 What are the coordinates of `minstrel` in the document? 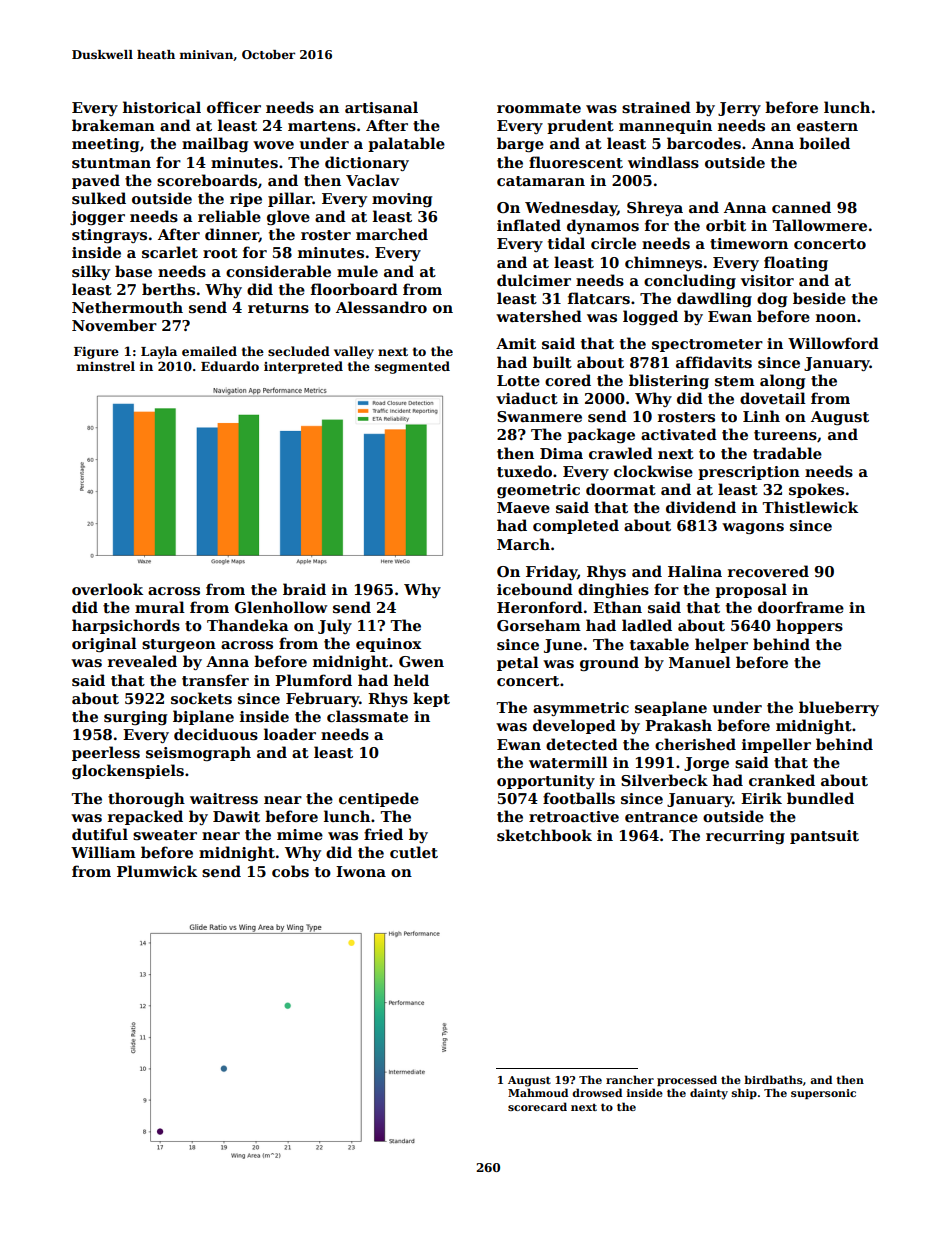 It's located at (106, 366).
